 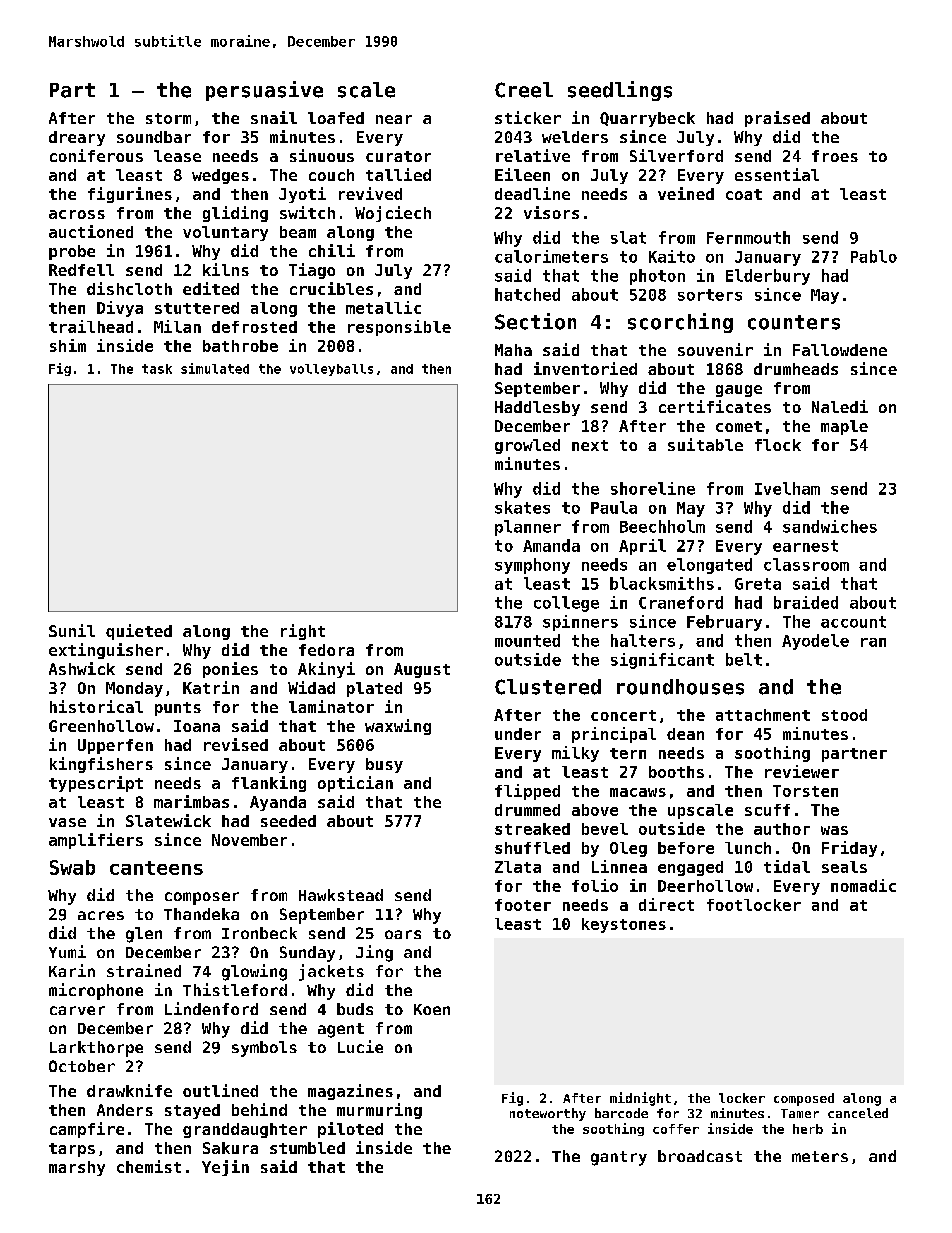 What do you see at coordinates (393, 214) in the image?
I see `Wojciech` at bounding box center [393, 214].
